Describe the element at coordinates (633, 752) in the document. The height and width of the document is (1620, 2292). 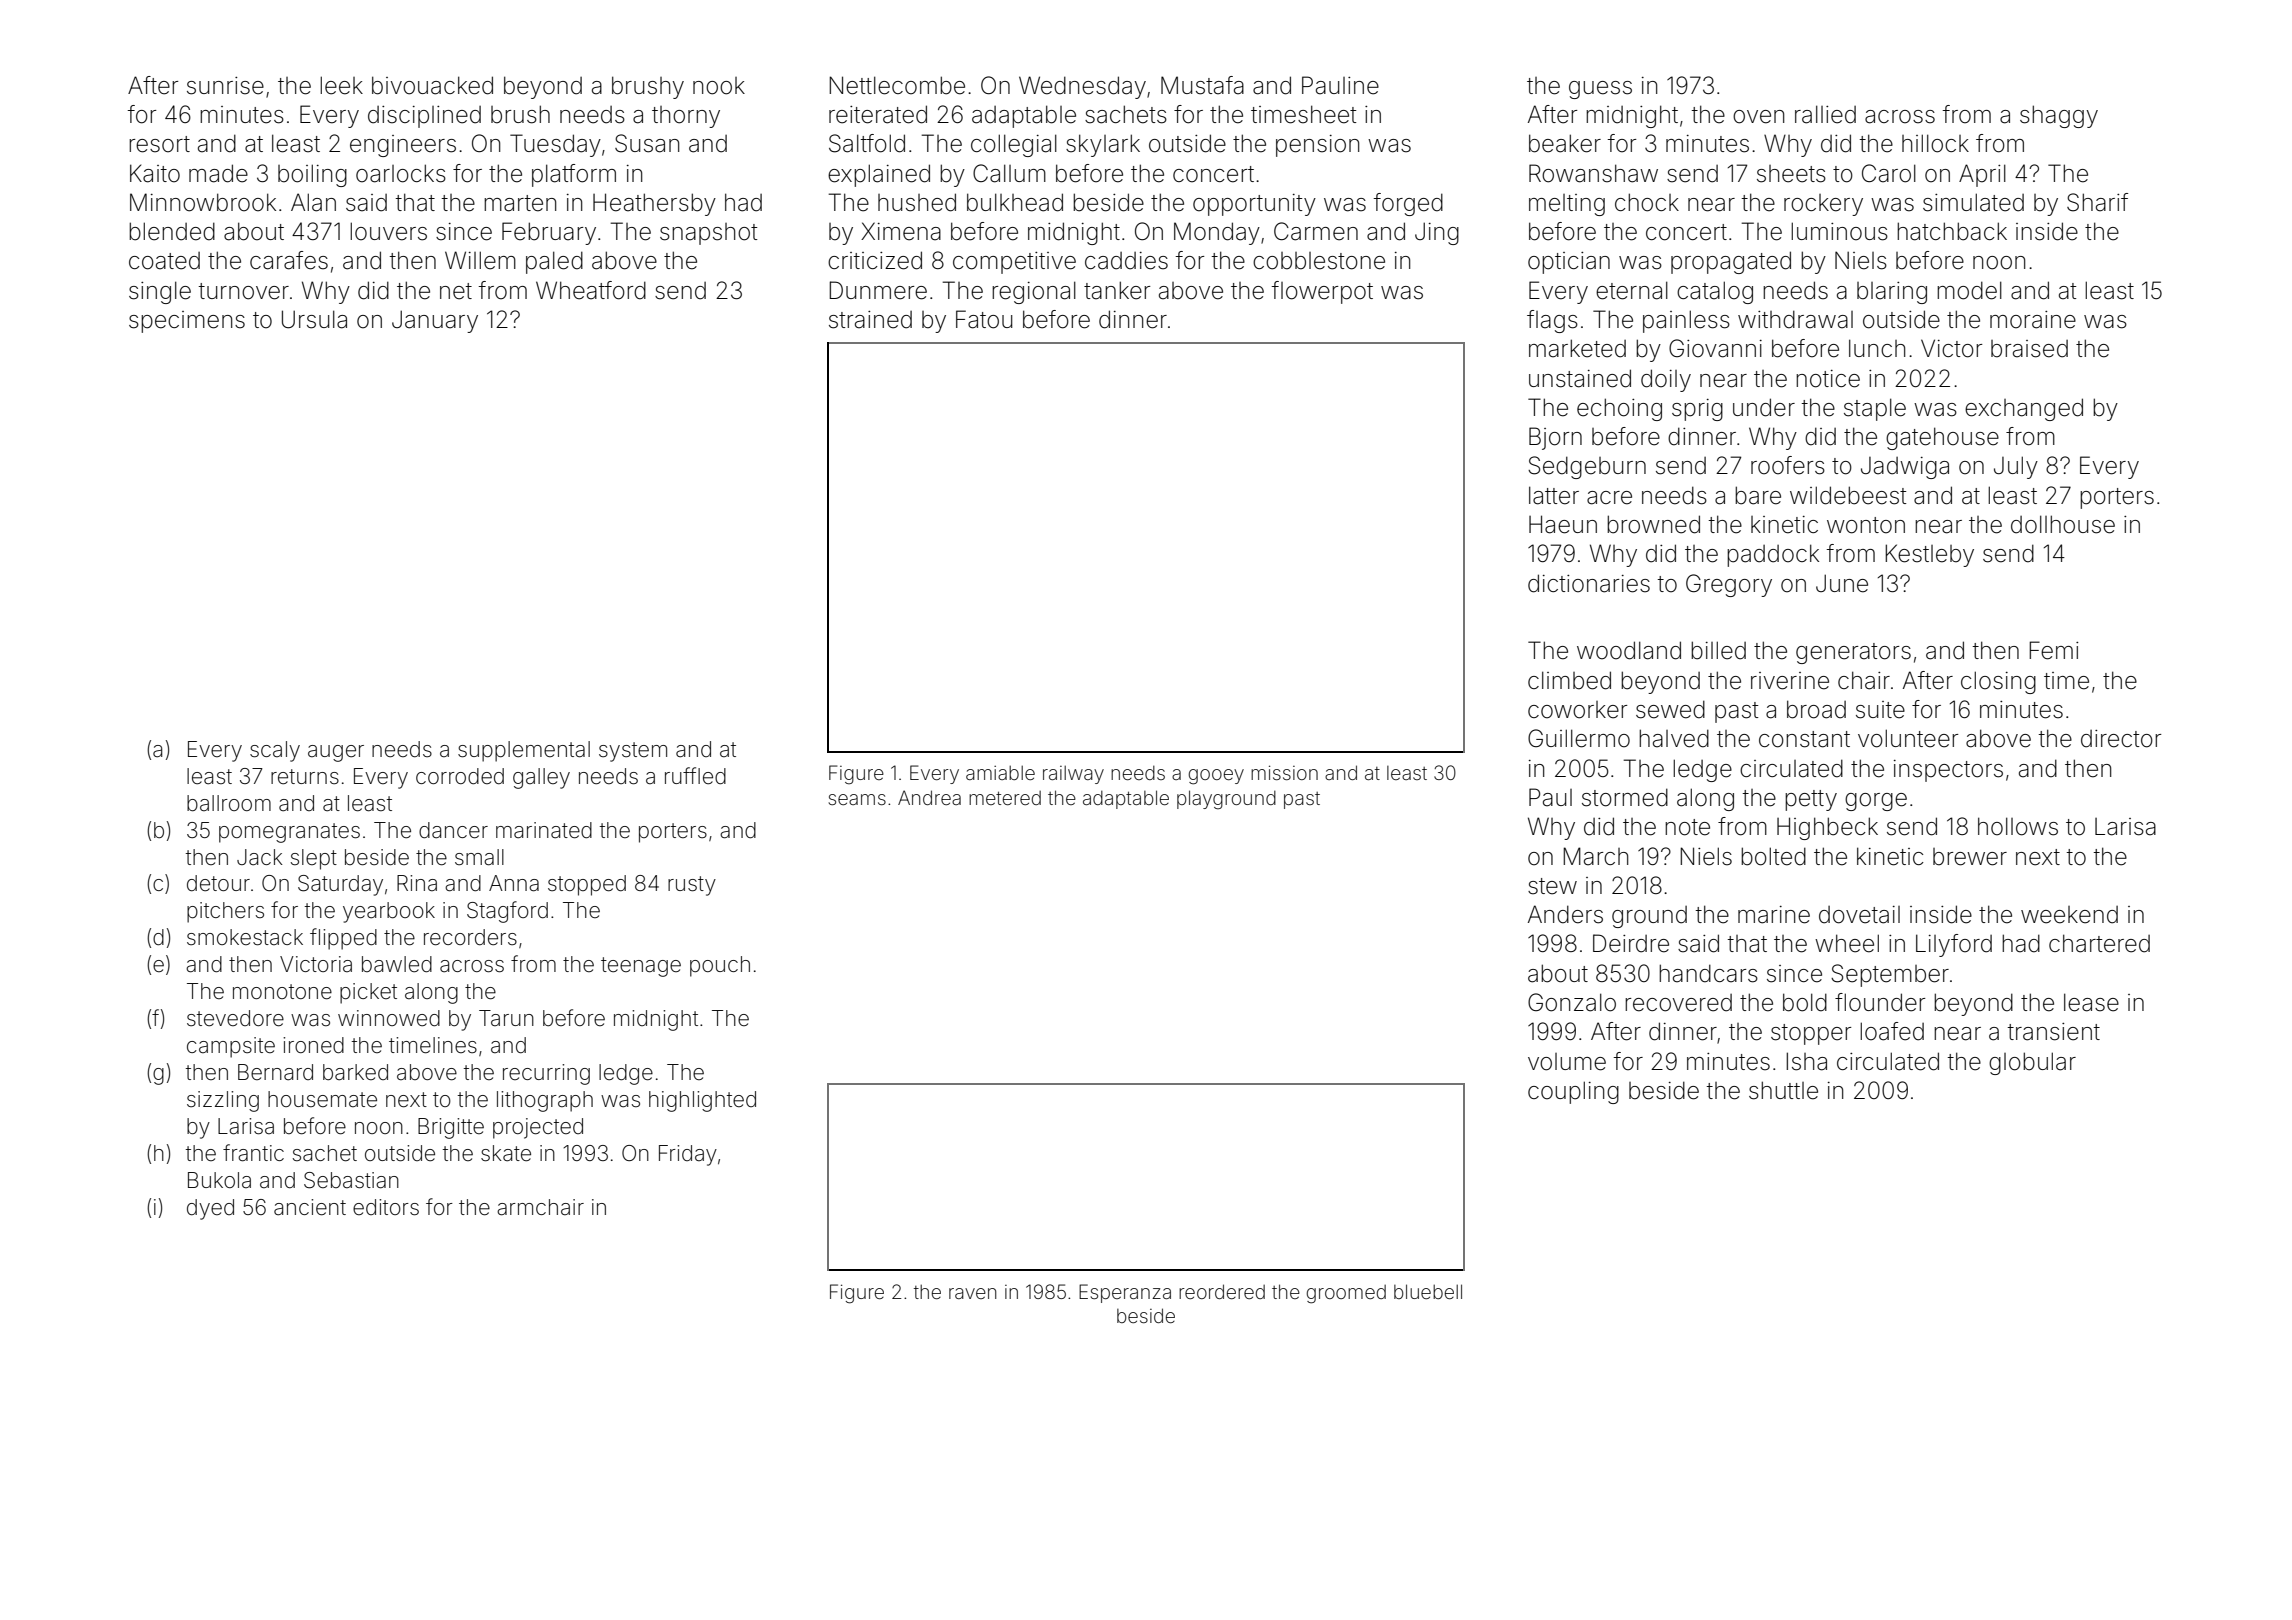
I see `system` at that location.
